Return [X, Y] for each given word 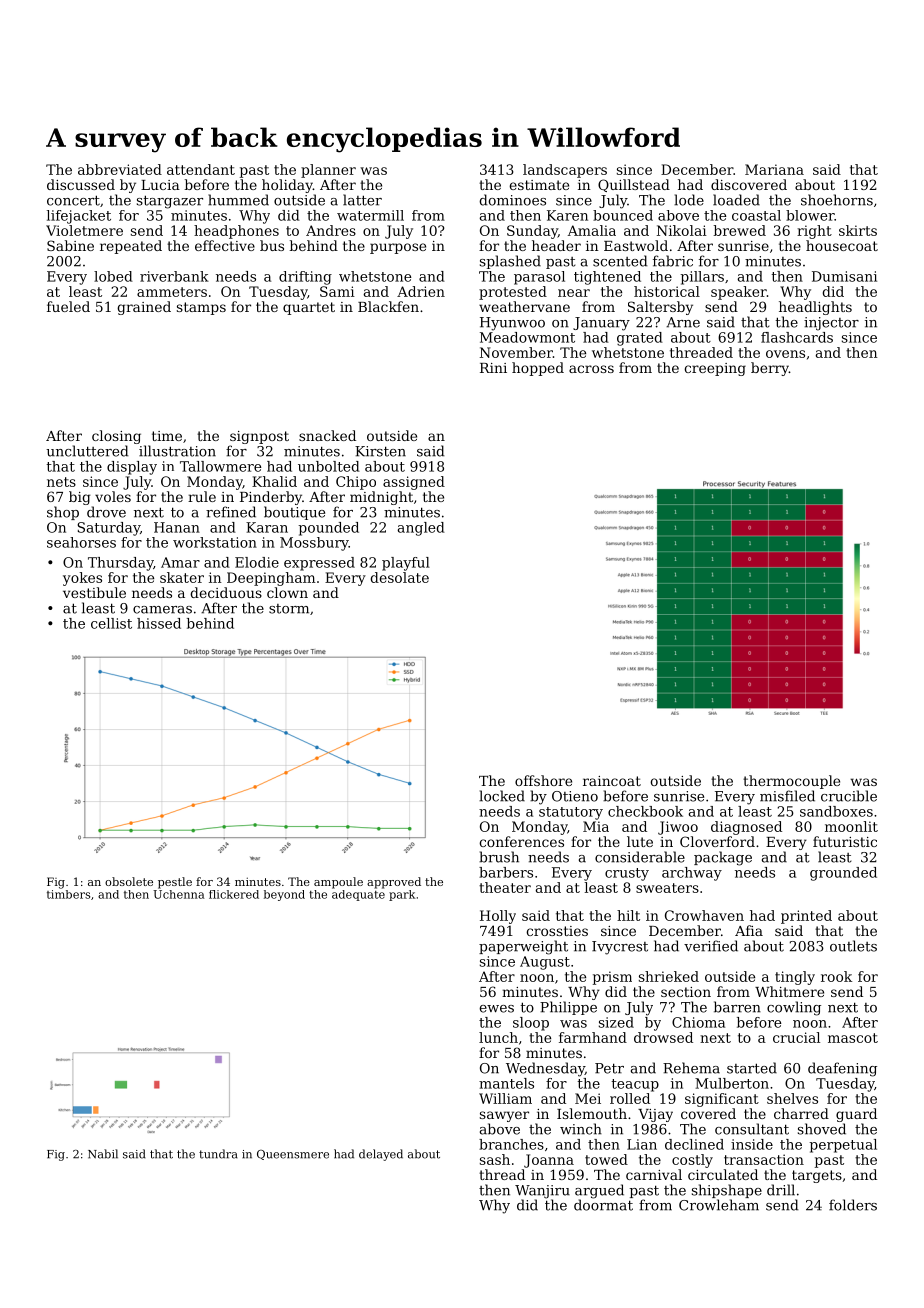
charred [801, 1113]
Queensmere [293, 1155]
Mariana [774, 169]
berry [770, 369]
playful [406, 564]
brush [499, 857]
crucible [849, 796]
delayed [381, 1155]
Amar [180, 562]
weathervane [524, 306]
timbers [68, 894]
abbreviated [120, 169]
